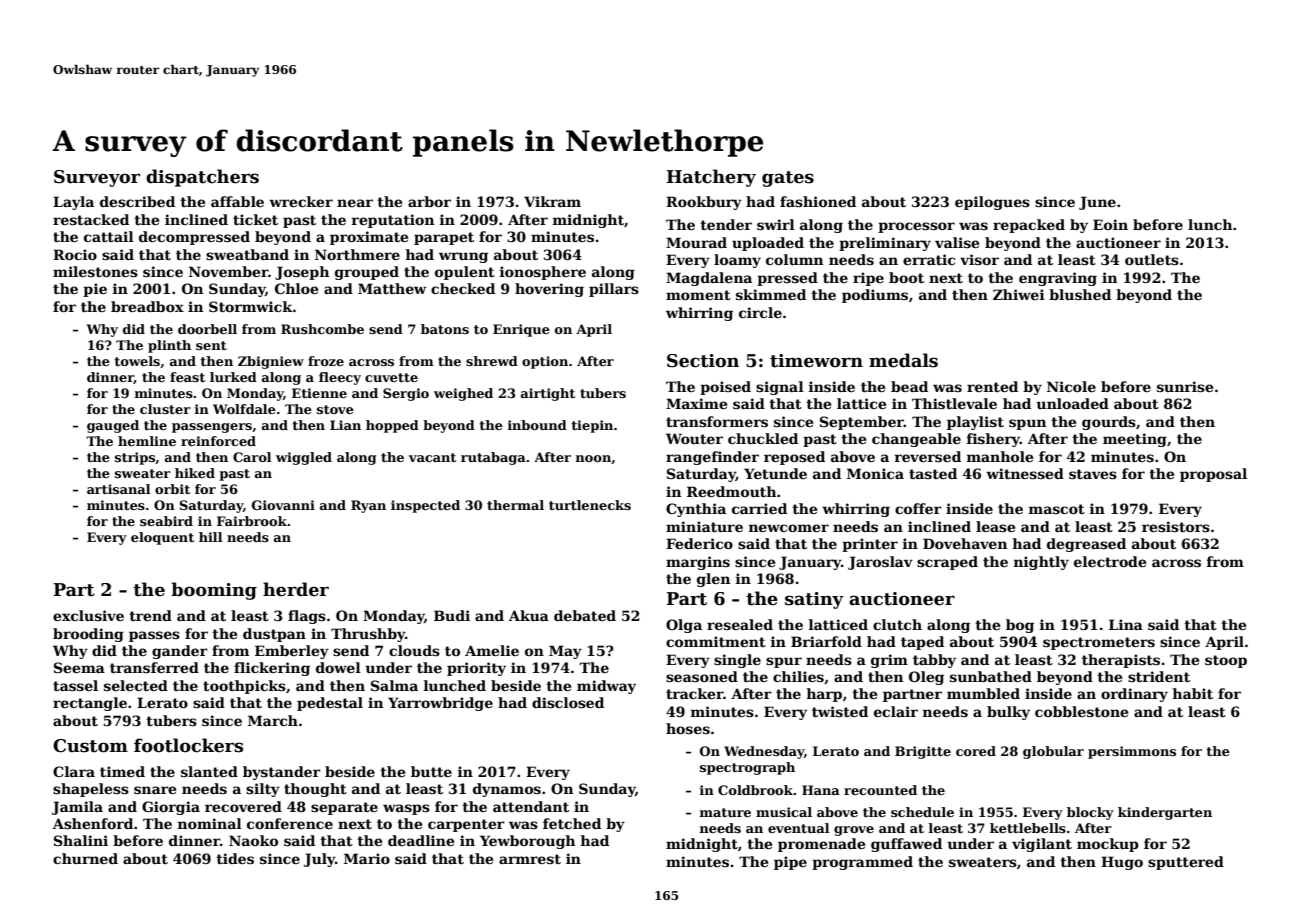  Describe the element at coordinates (585, 615) in the page. I see `debated` at that location.
